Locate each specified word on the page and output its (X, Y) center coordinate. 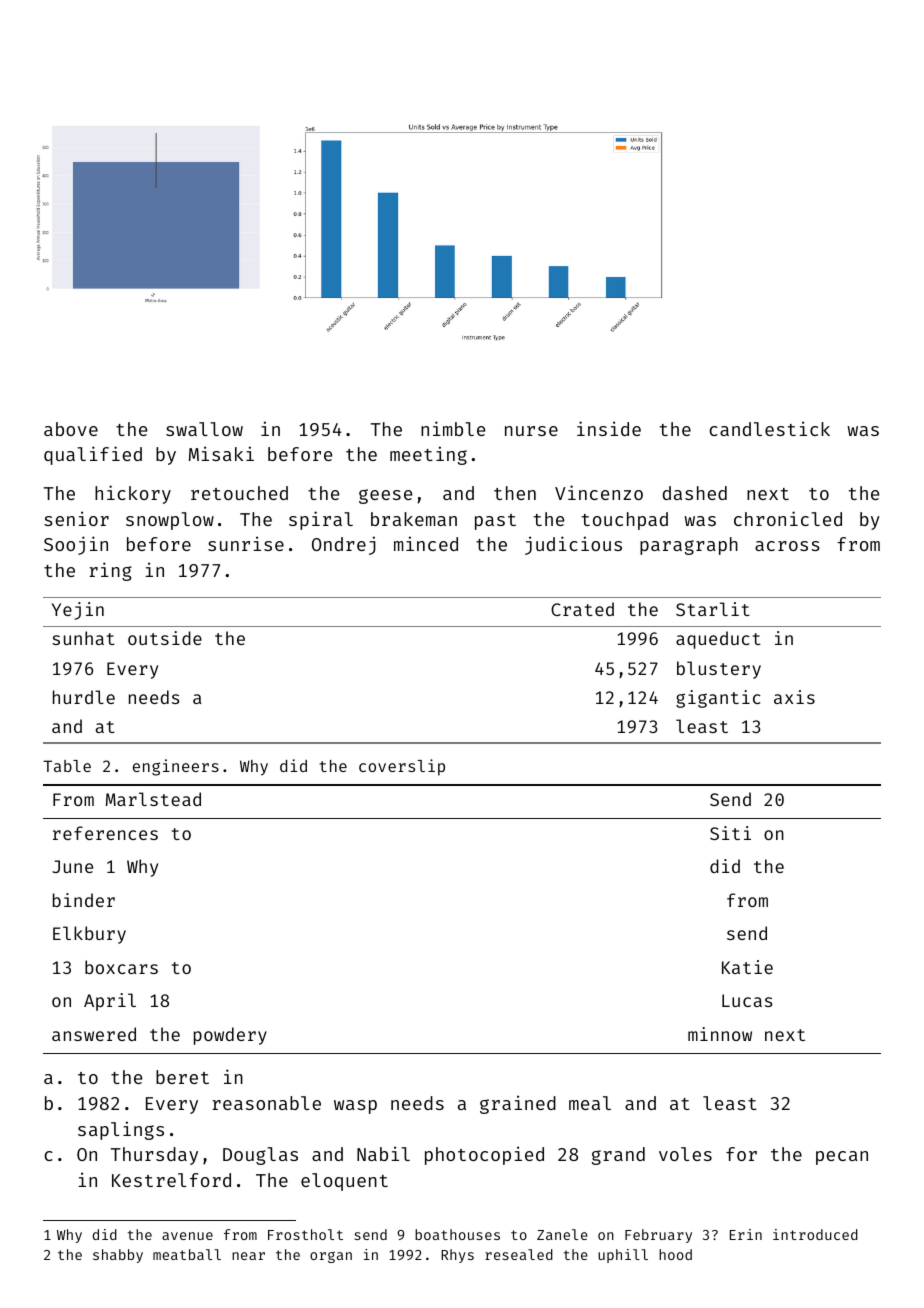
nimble (453, 428)
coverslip (402, 767)
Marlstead (153, 799)
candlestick (769, 428)
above (71, 429)
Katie (747, 967)
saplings (121, 1130)
